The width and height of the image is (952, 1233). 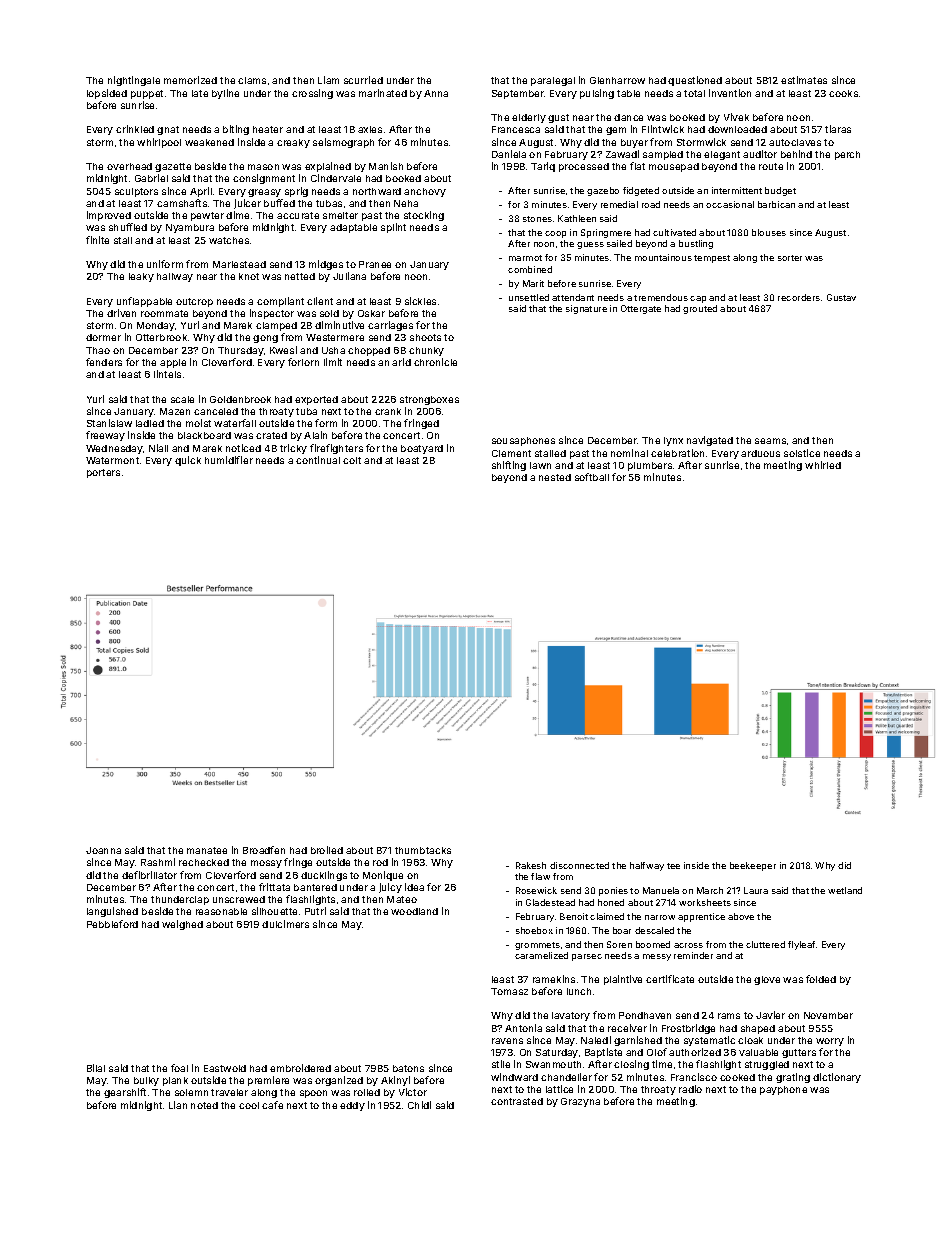 What do you see at coordinates (266, 864) in the image?
I see `mossy` at bounding box center [266, 864].
